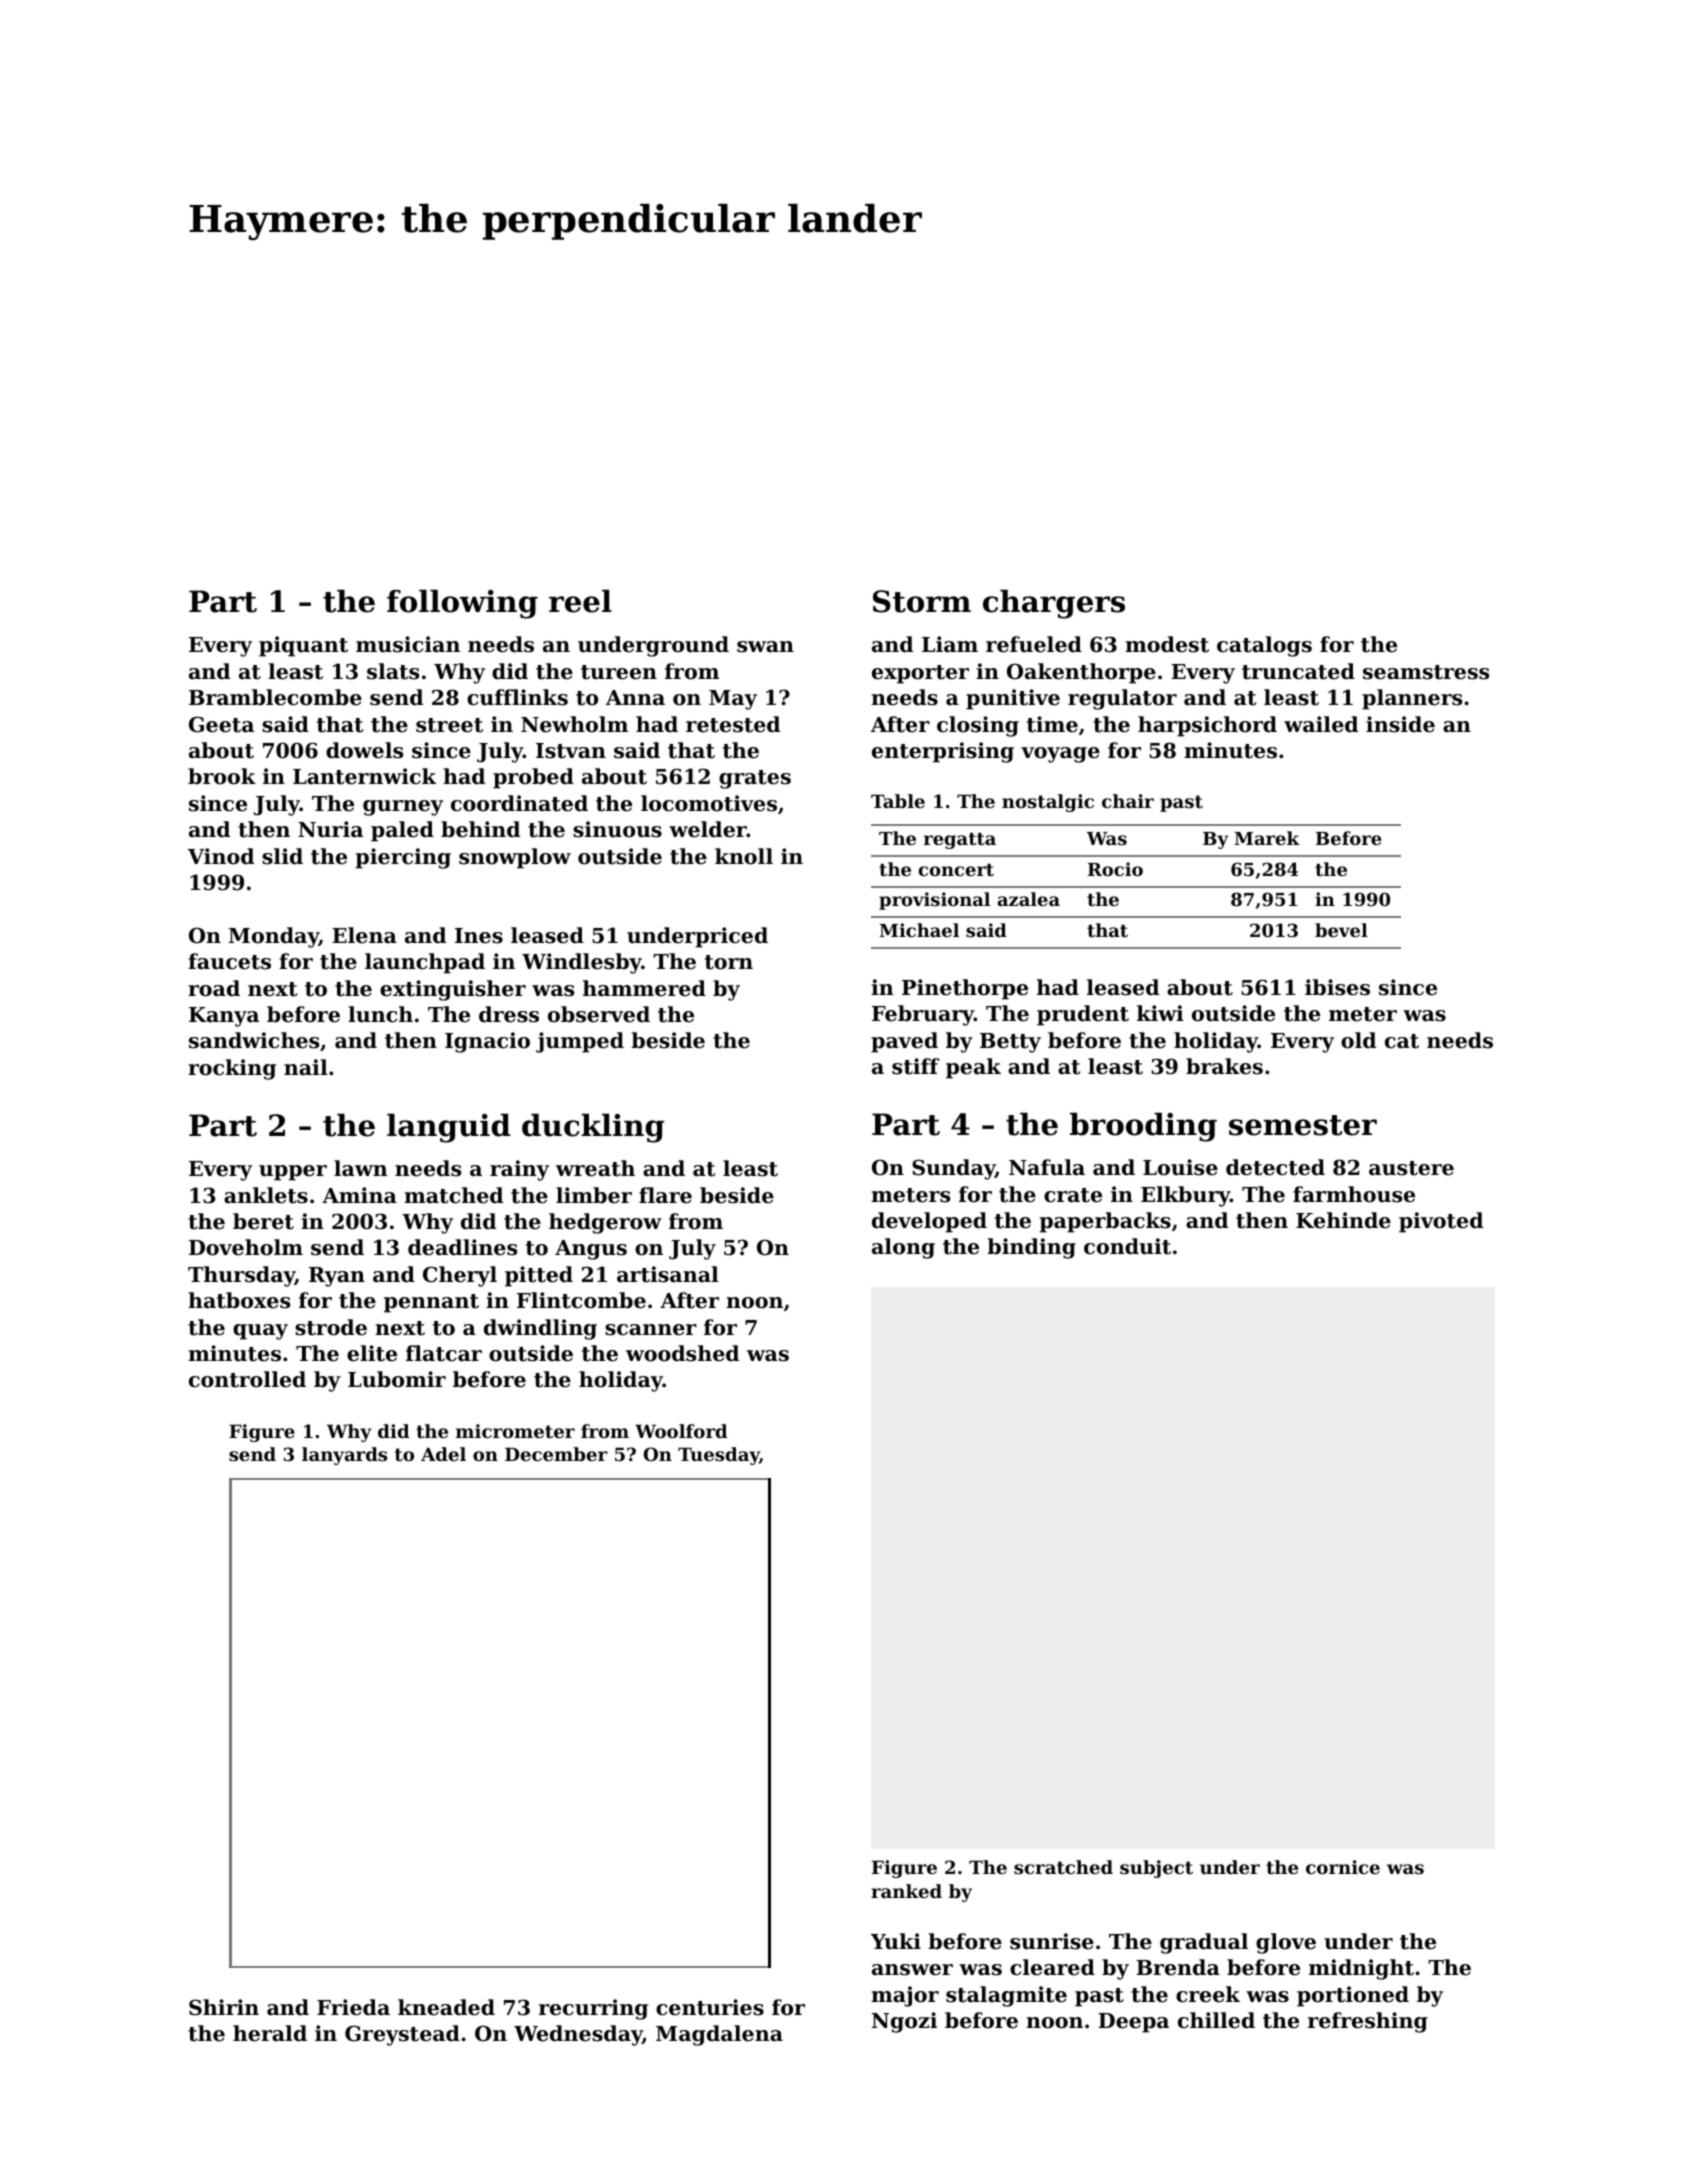 The width and height of the screenshot is (1683, 2178). I want to click on bevel, so click(1341, 930).
